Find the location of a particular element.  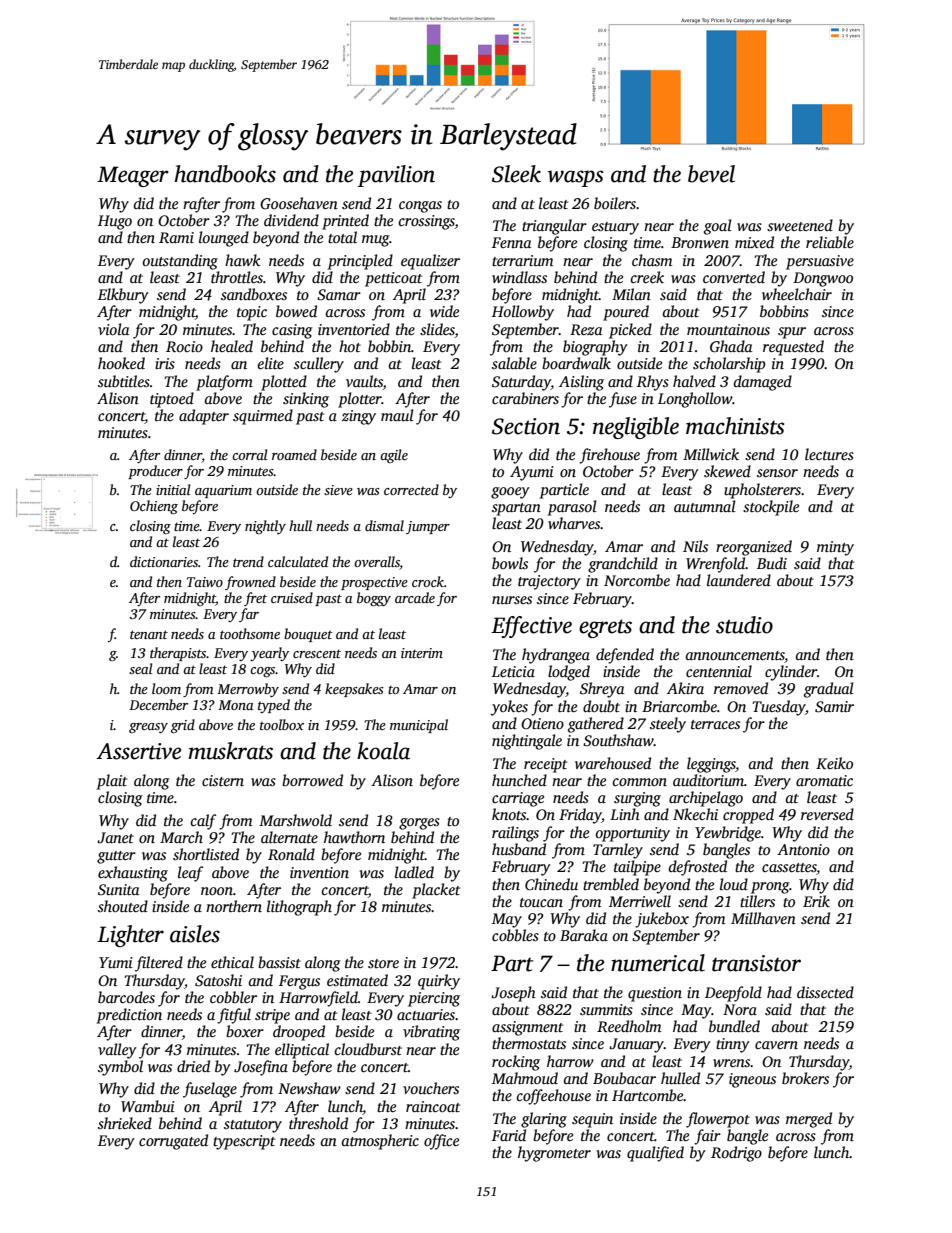

corrugated is located at coordinates (173, 1142).
